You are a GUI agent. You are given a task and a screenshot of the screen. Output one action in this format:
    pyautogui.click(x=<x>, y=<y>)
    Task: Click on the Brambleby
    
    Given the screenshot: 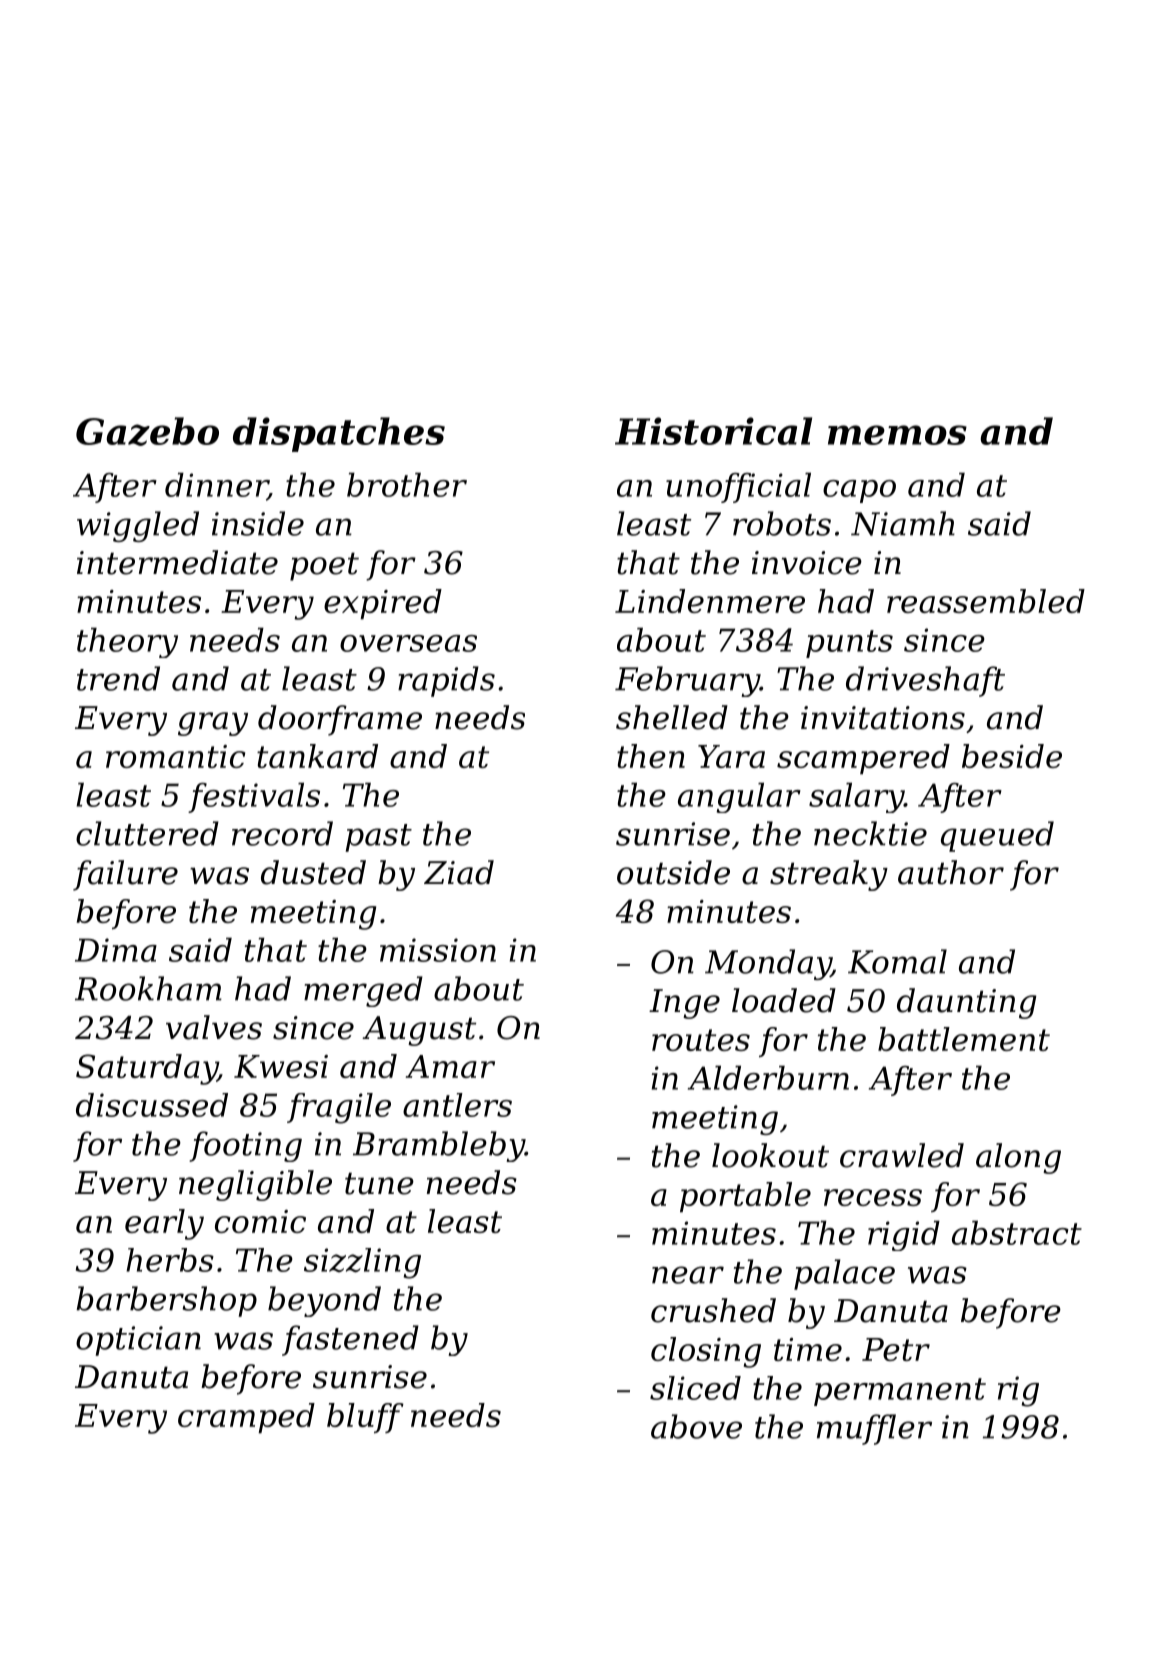 What is the action you would take?
    pyautogui.click(x=439, y=1146)
